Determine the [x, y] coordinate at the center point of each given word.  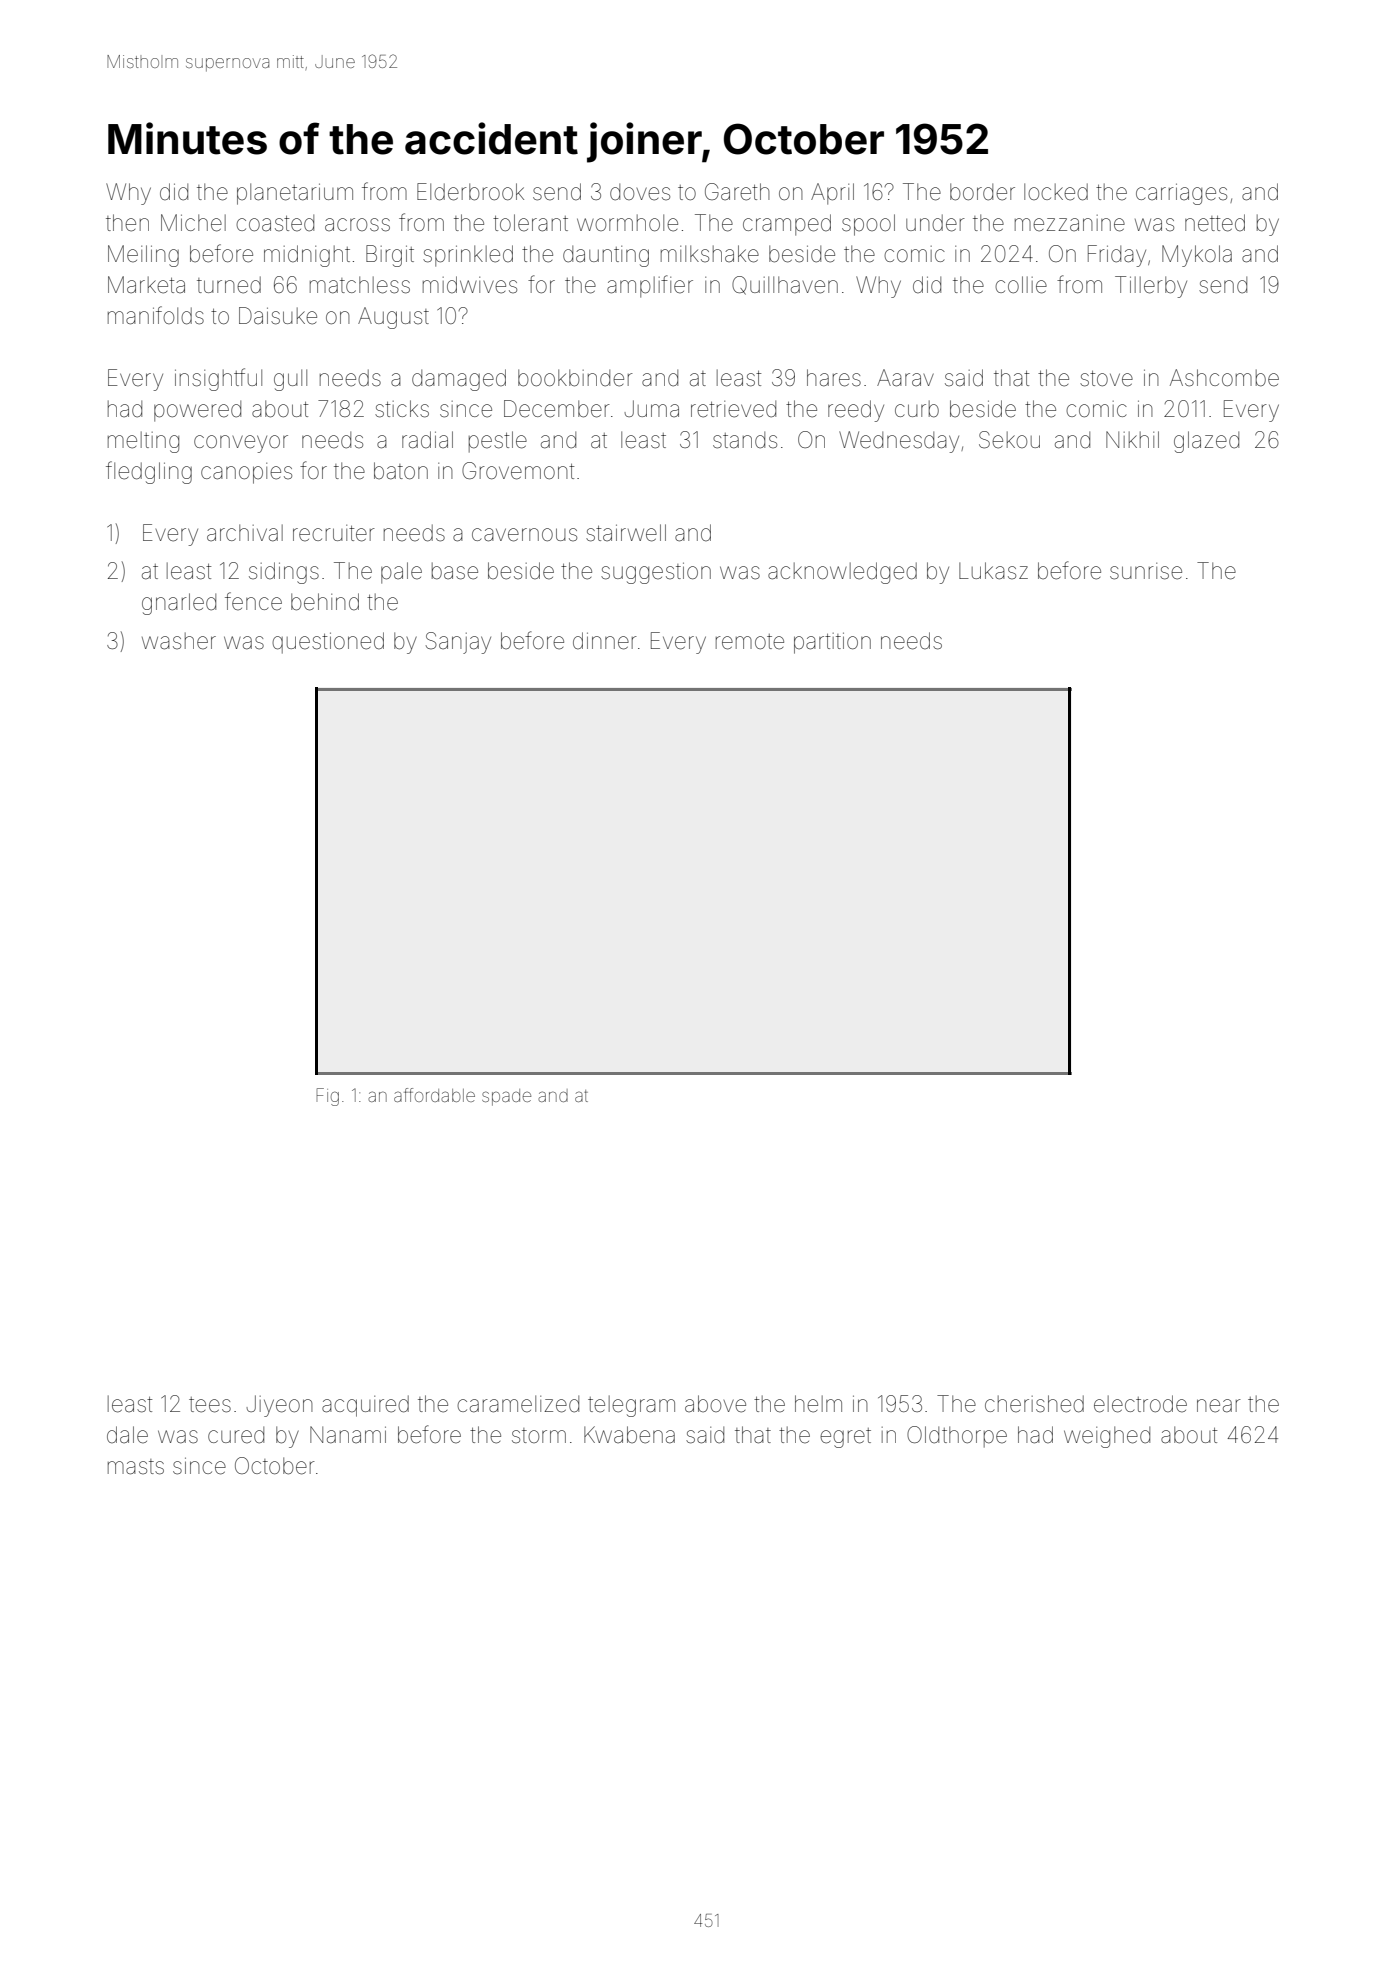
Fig [327, 1097]
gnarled [179, 604]
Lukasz [993, 571]
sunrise [1146, 571]
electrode [1140, 1404]
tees [210, 1405]
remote [750, 642]
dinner [605, 641]
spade [506, 1097]
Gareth [737, 192]
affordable [434, 1095]
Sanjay [458, 643]
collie [1021, 285]
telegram [631, 1406]
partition [832, 643]
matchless [360, 285]
